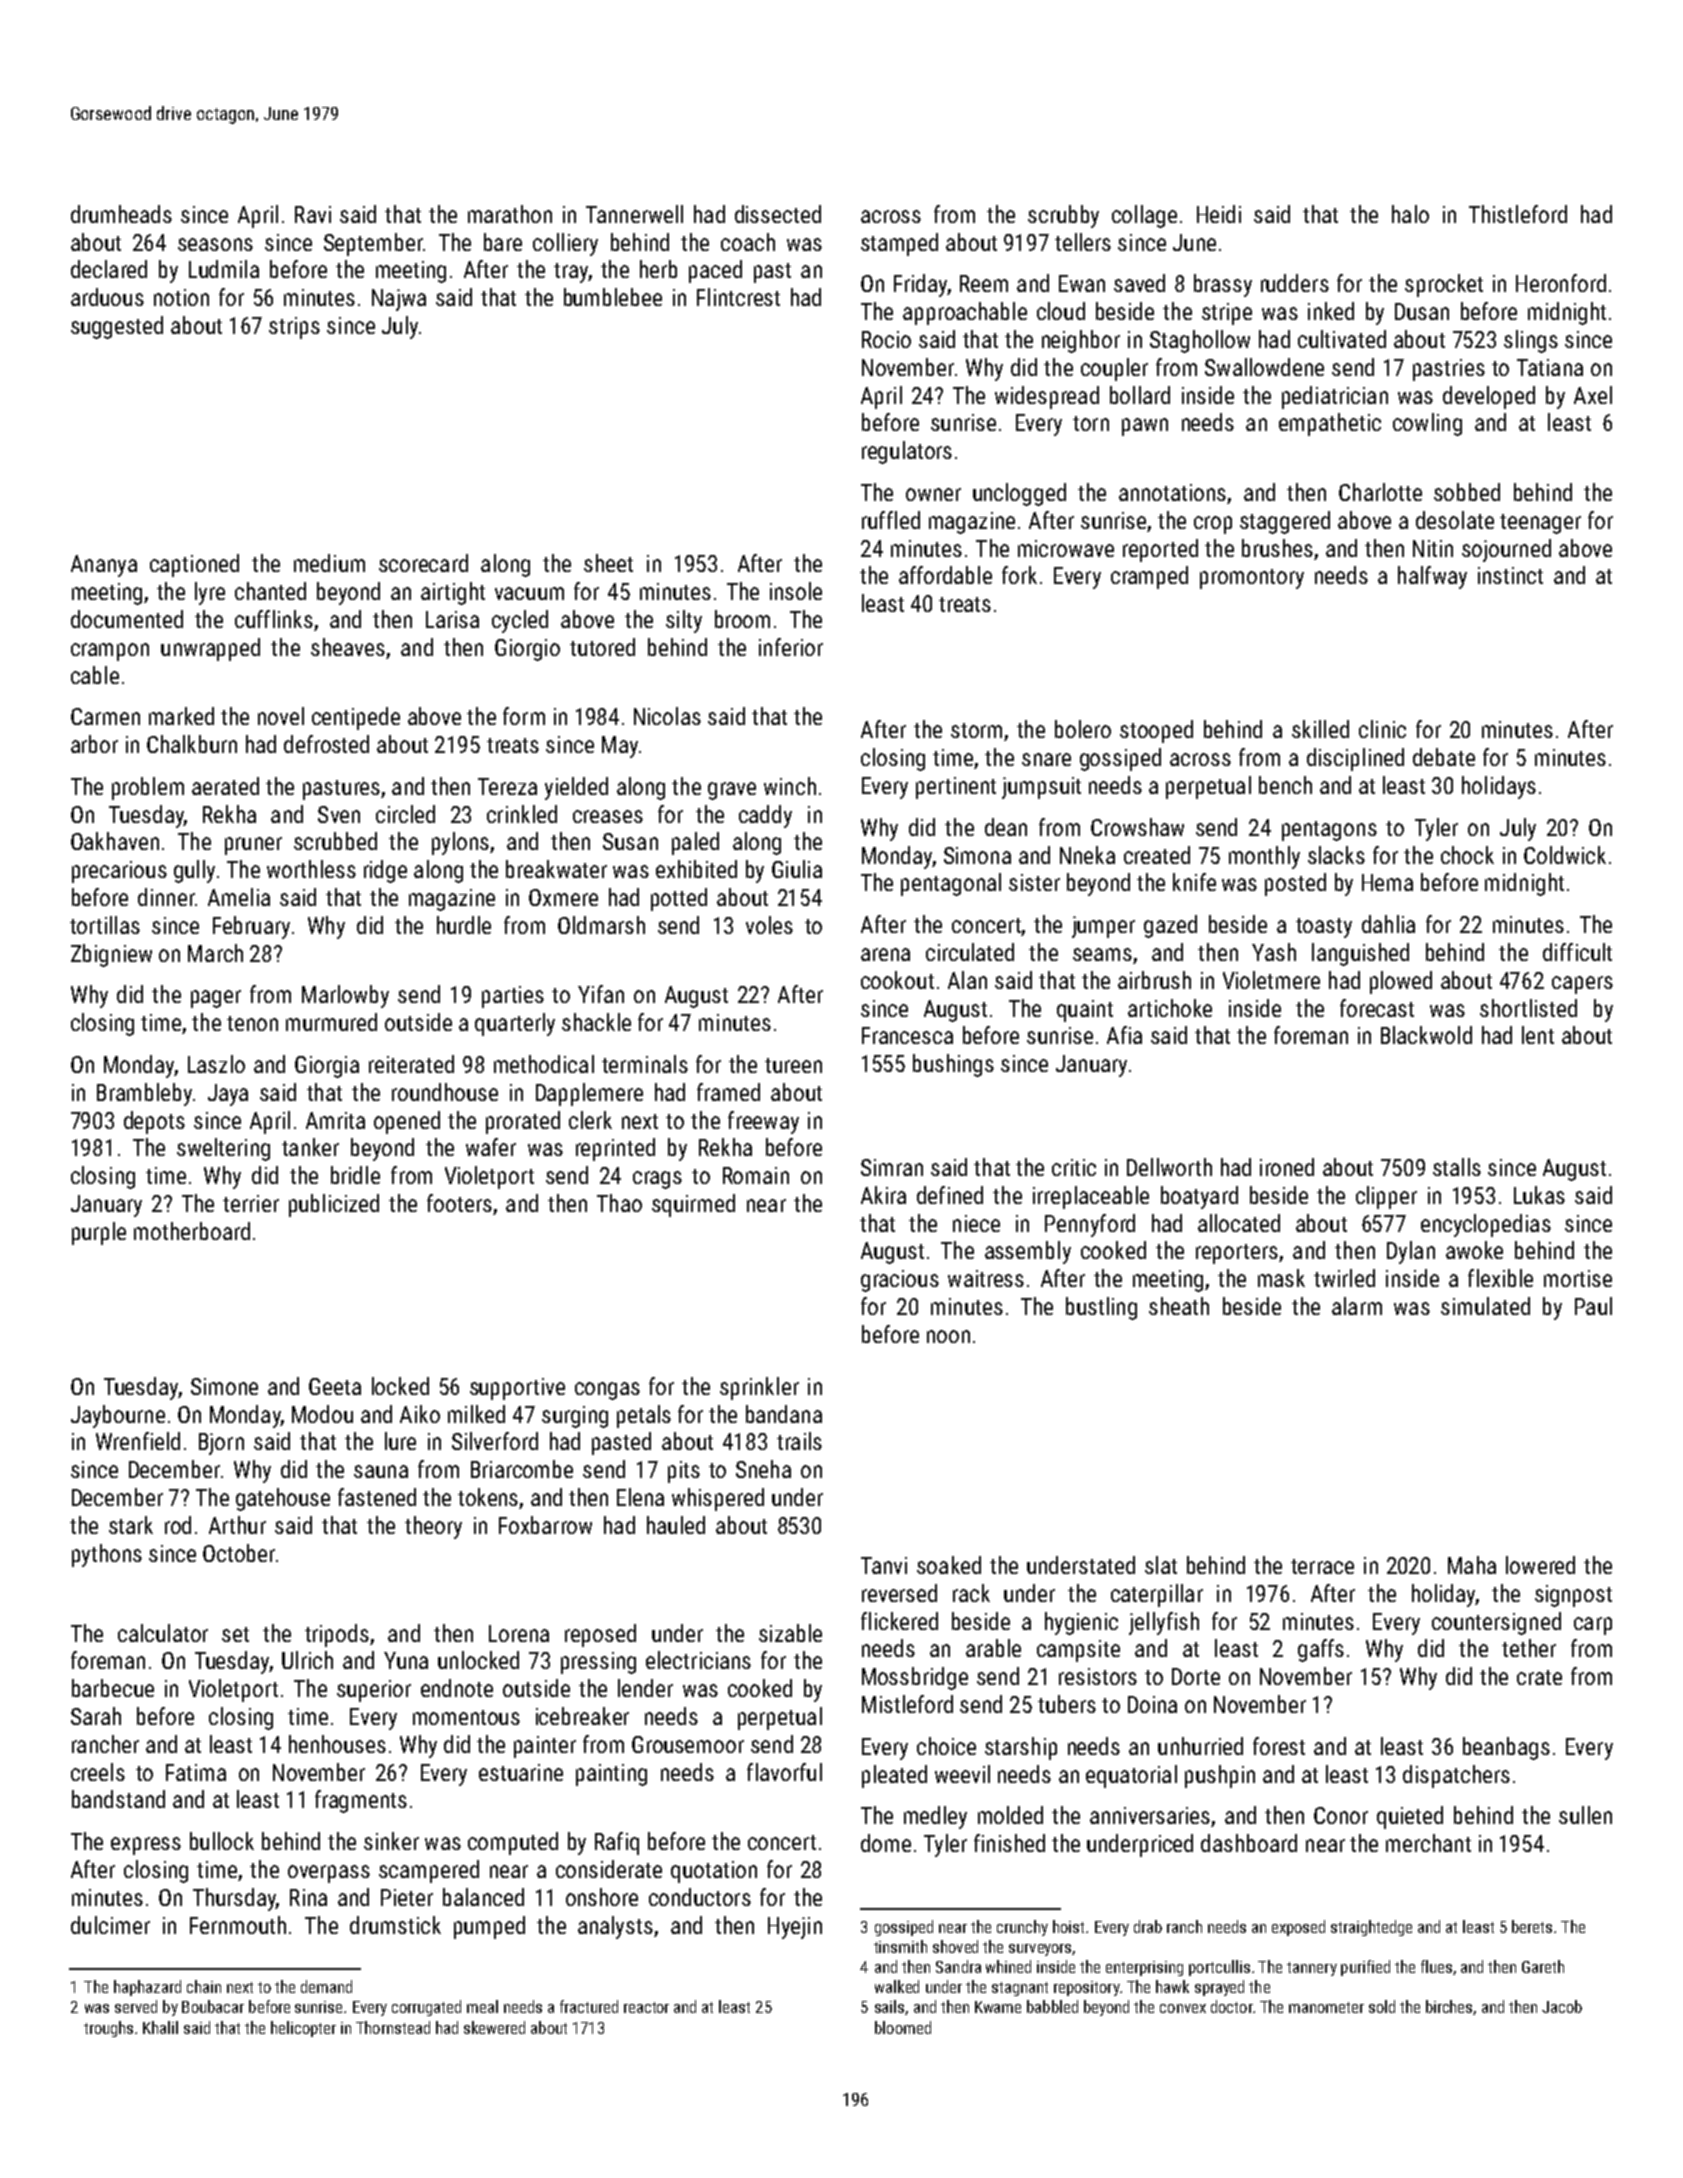 This image has width=1683, height=2178. I want to click on Axel, so click(1593, 395).
